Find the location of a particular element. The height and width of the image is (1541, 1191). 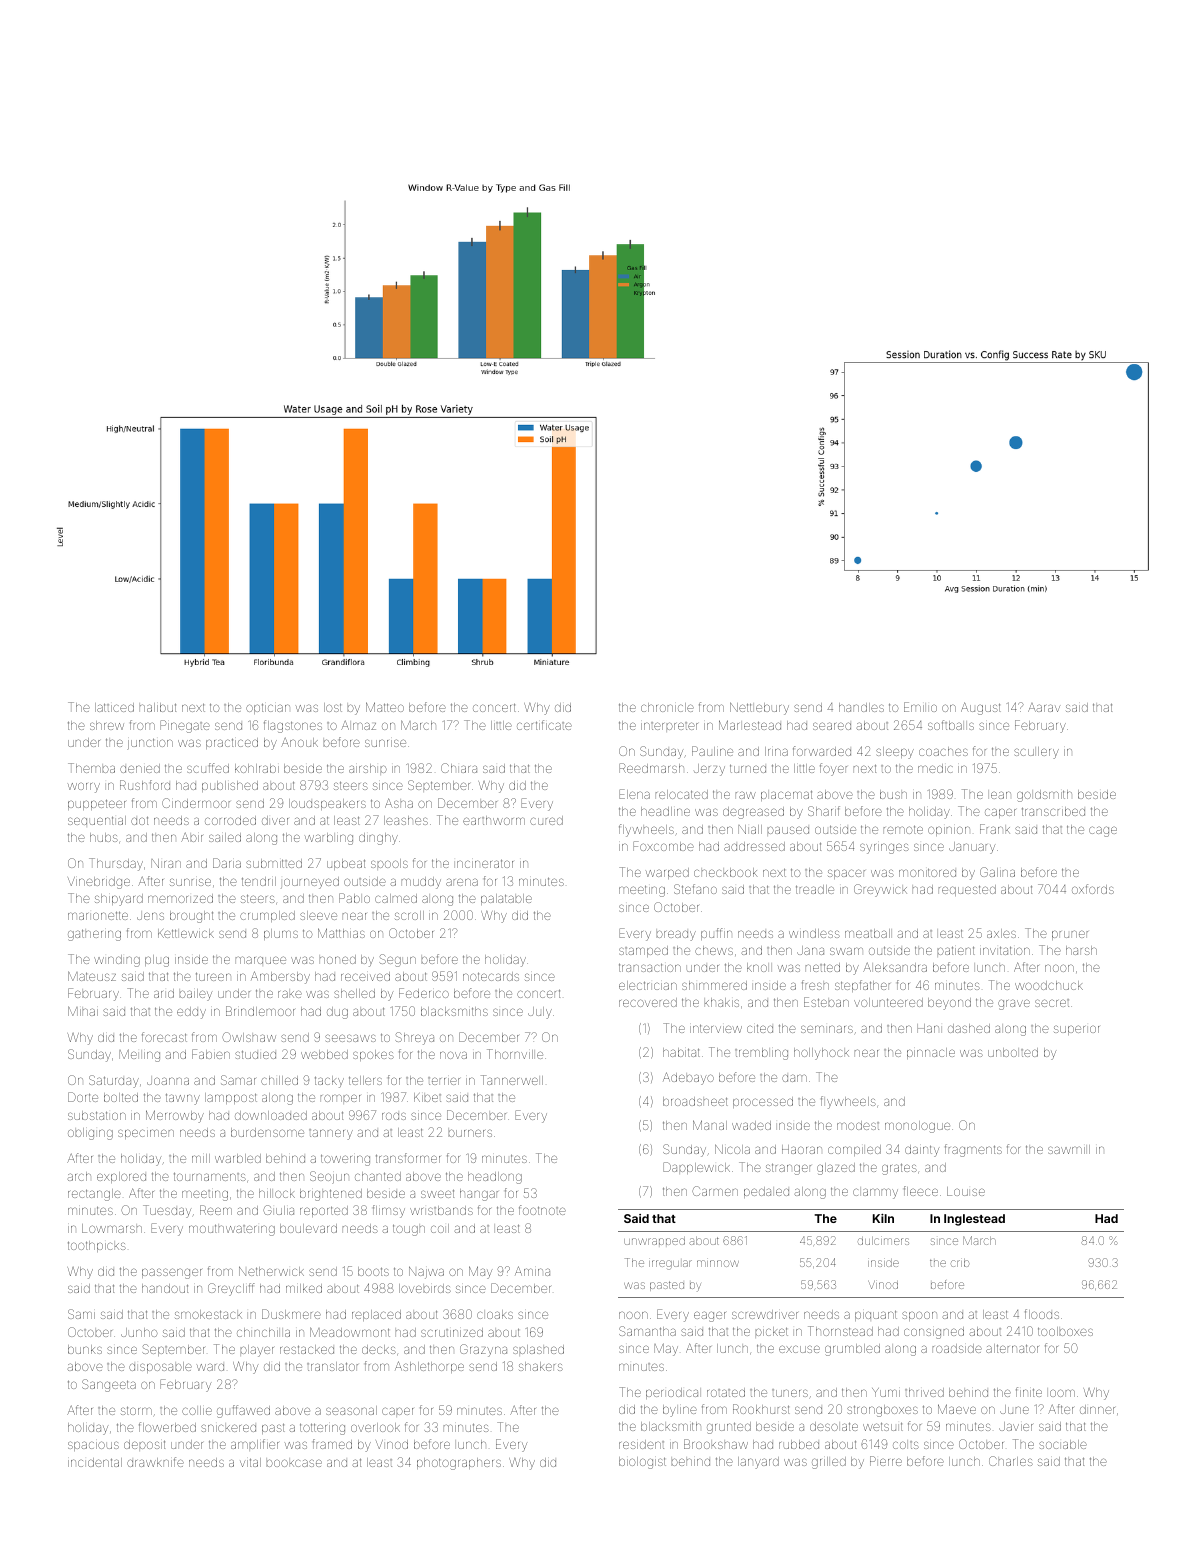

burners is located at coordinates (470, 1133).
